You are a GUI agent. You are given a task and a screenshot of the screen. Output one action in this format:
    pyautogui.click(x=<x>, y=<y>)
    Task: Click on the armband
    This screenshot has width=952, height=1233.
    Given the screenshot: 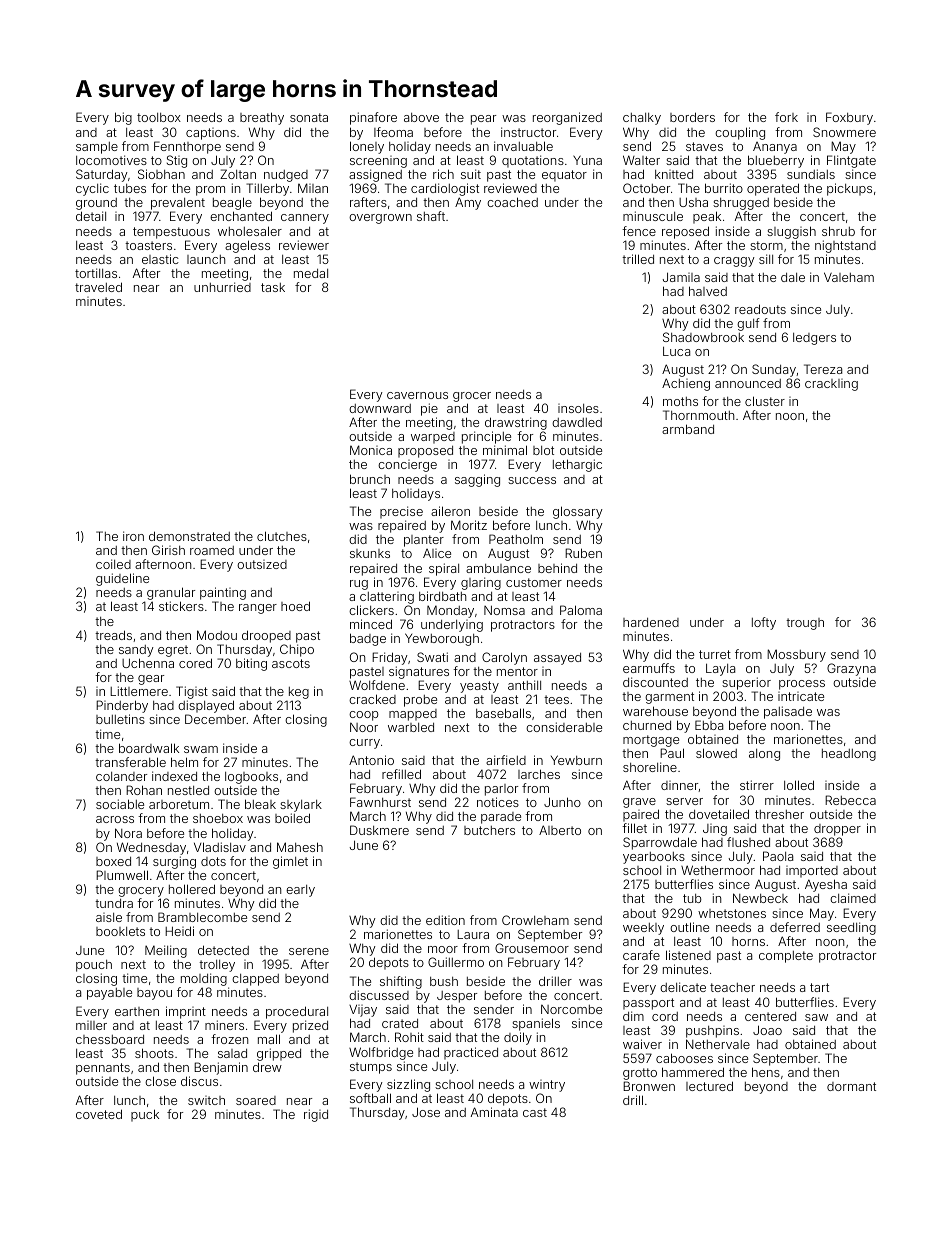 What is the action you would take?
    pyautogui.click(x=688, y=429)
